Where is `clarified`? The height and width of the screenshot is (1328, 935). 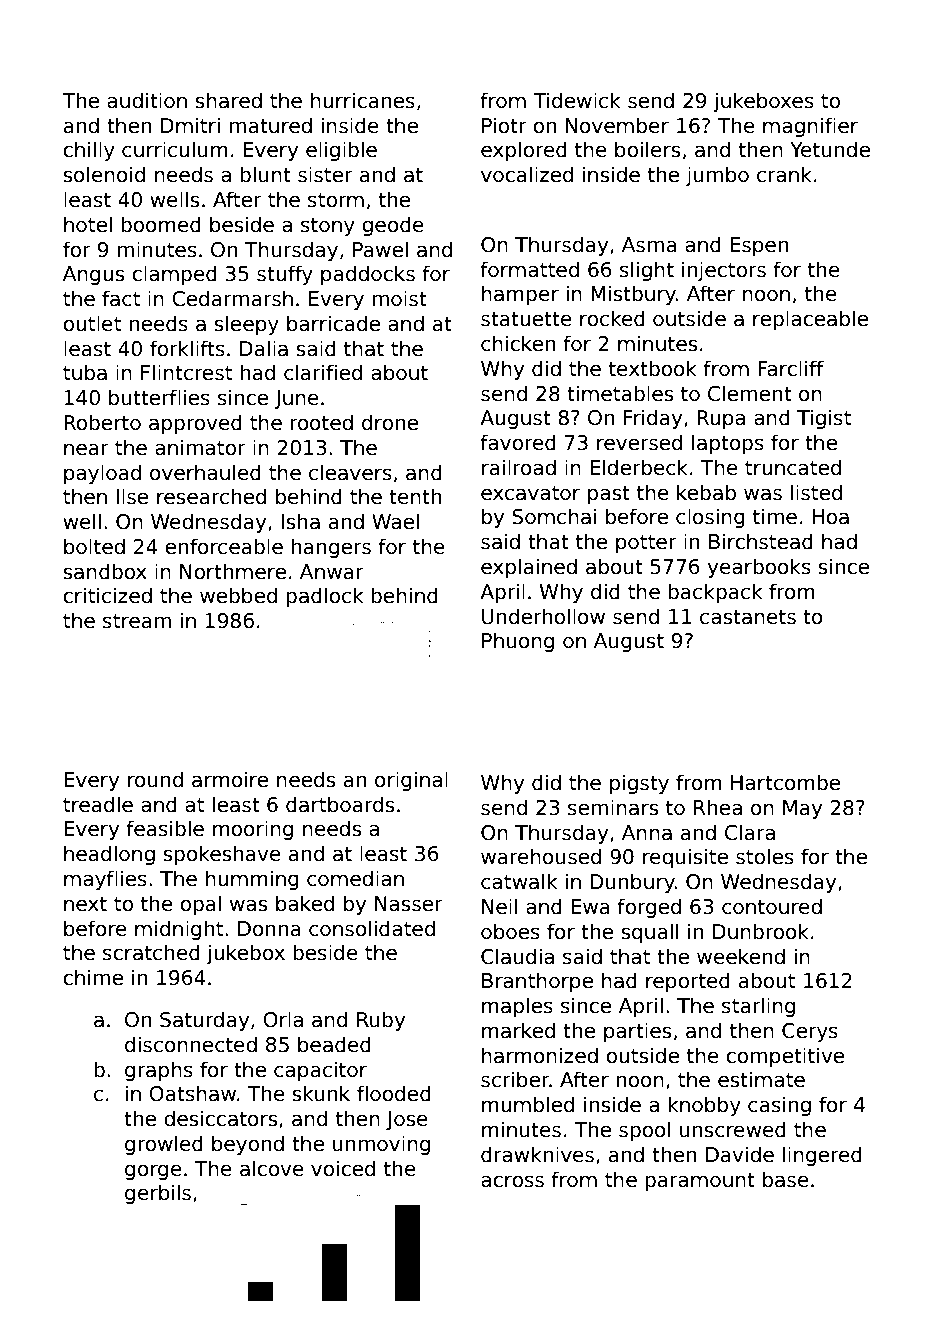
clarified is located at coordinates (323, 372).
